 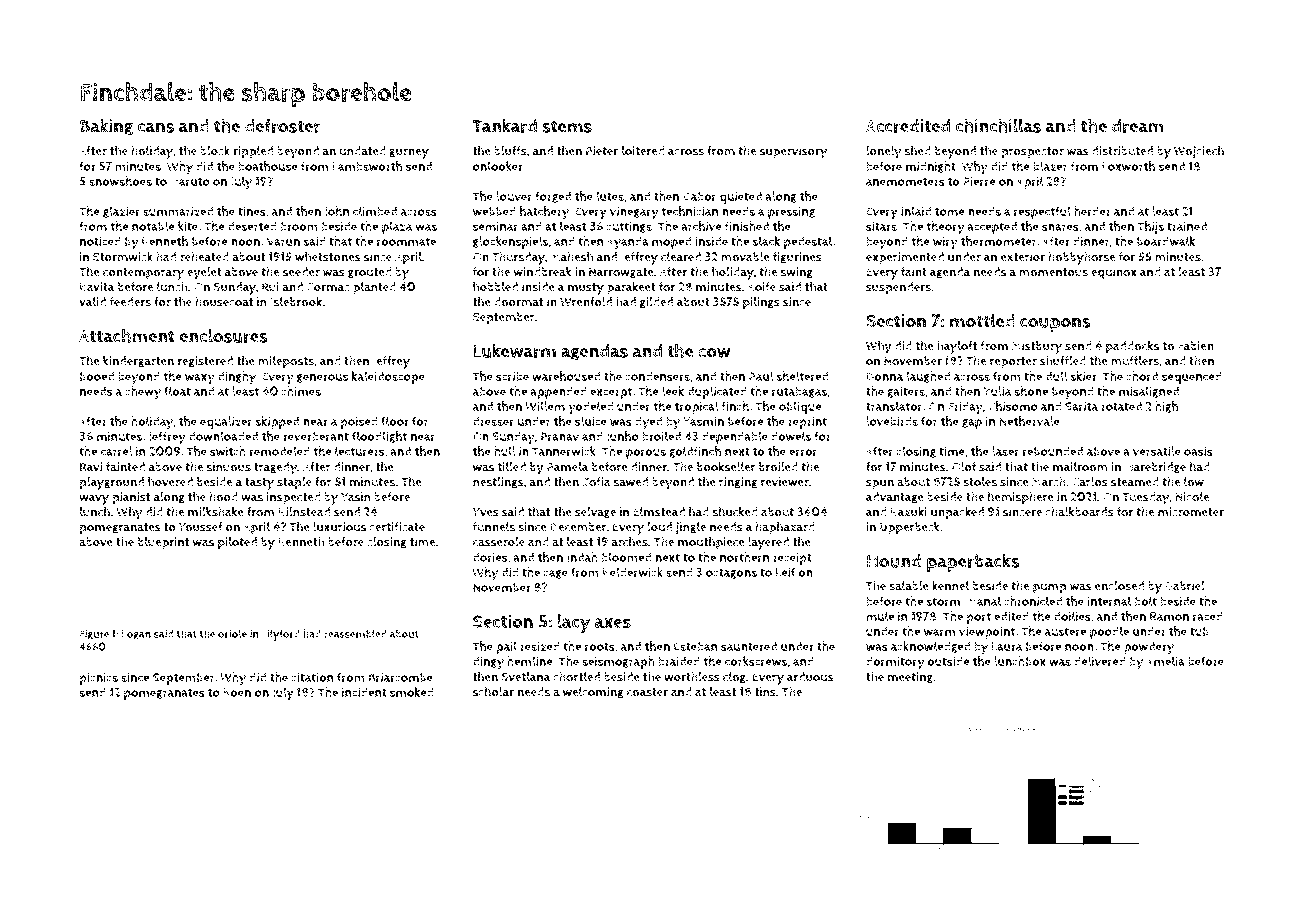 What do you see at coordinates (510, 151) in the screenshot?
I see `bluffs` at bounding box center [510, 151].
